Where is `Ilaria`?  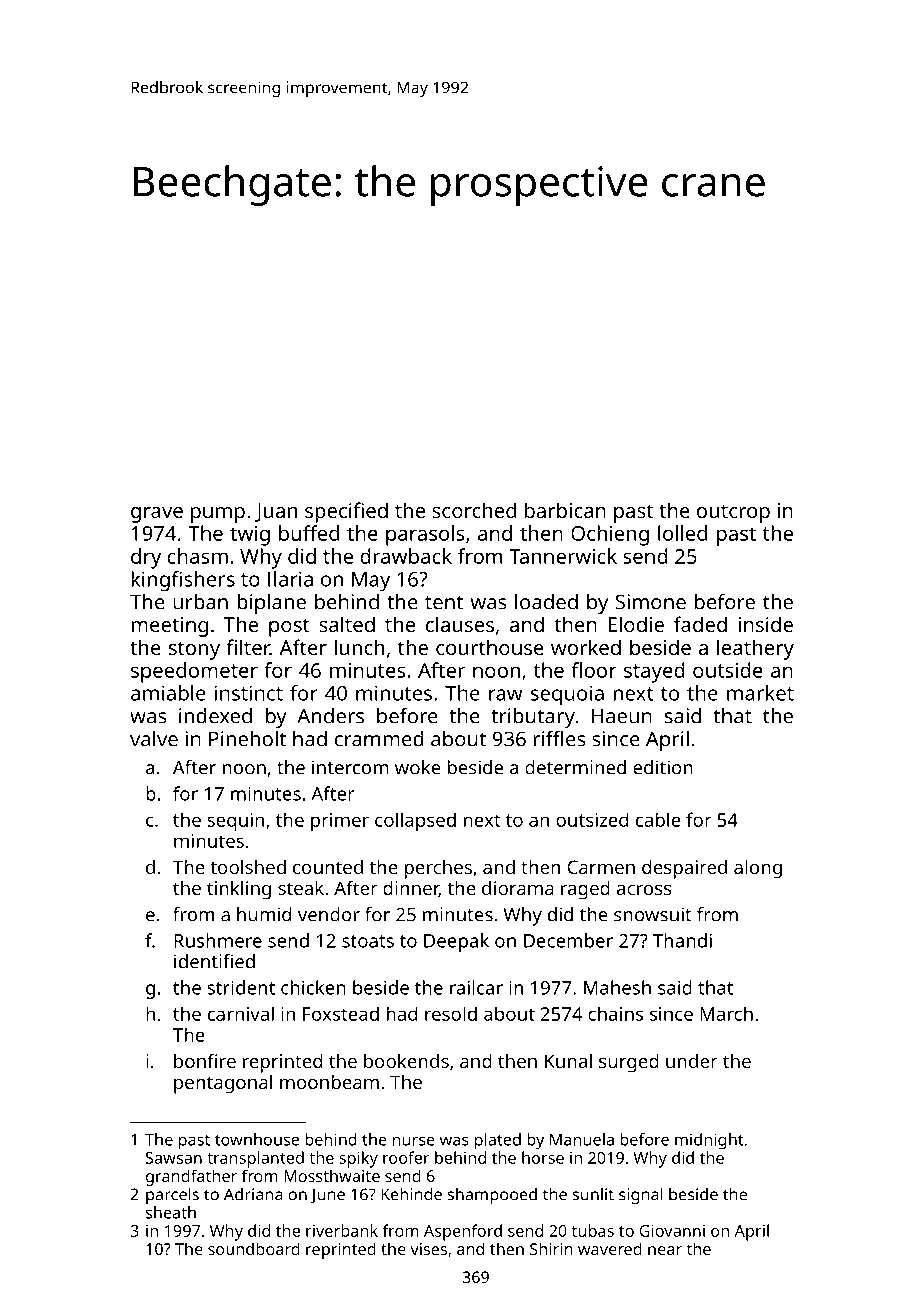
Ilaria is located at coordinates (290, 579).
